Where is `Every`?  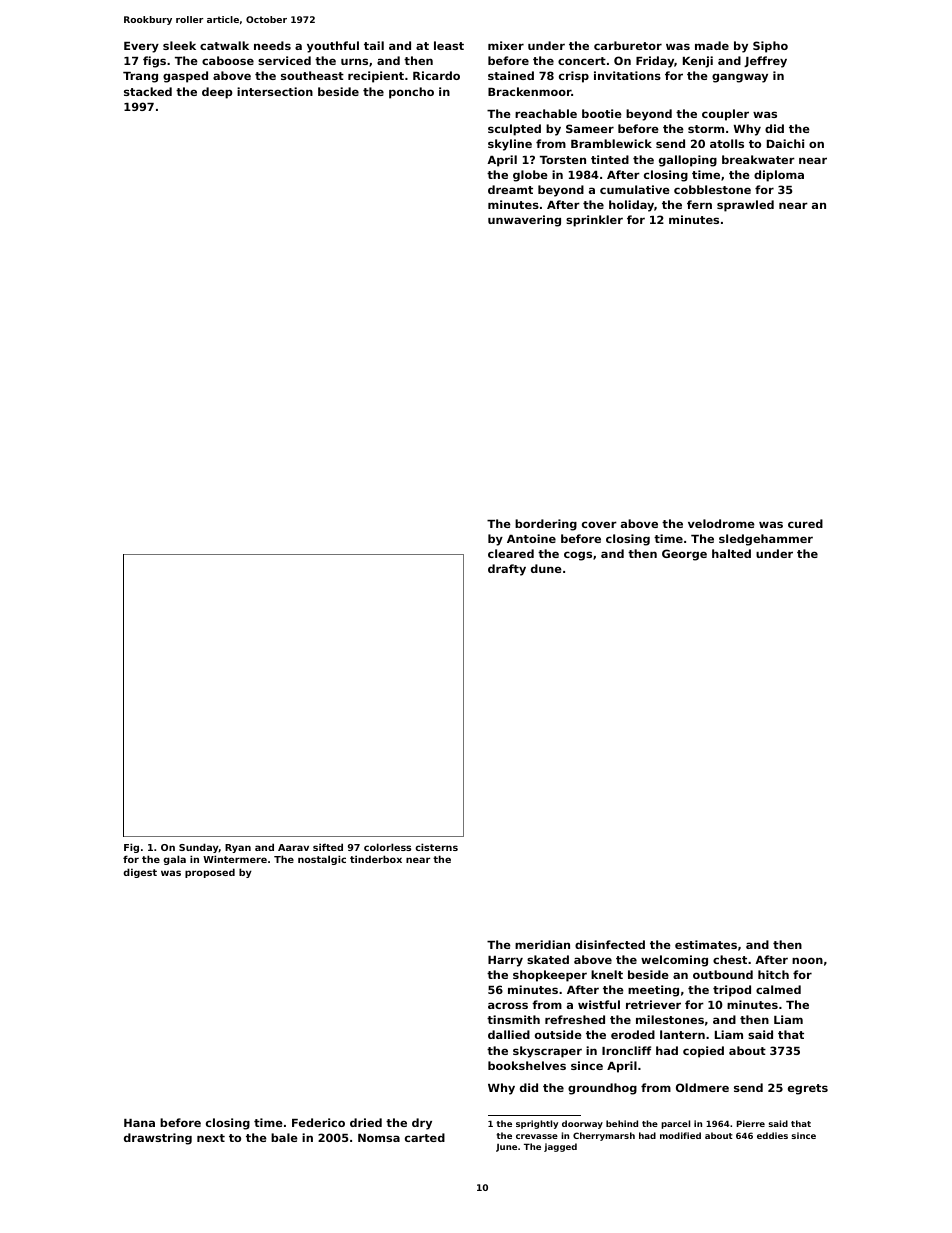
Every is located at coordinates (141, 47).
